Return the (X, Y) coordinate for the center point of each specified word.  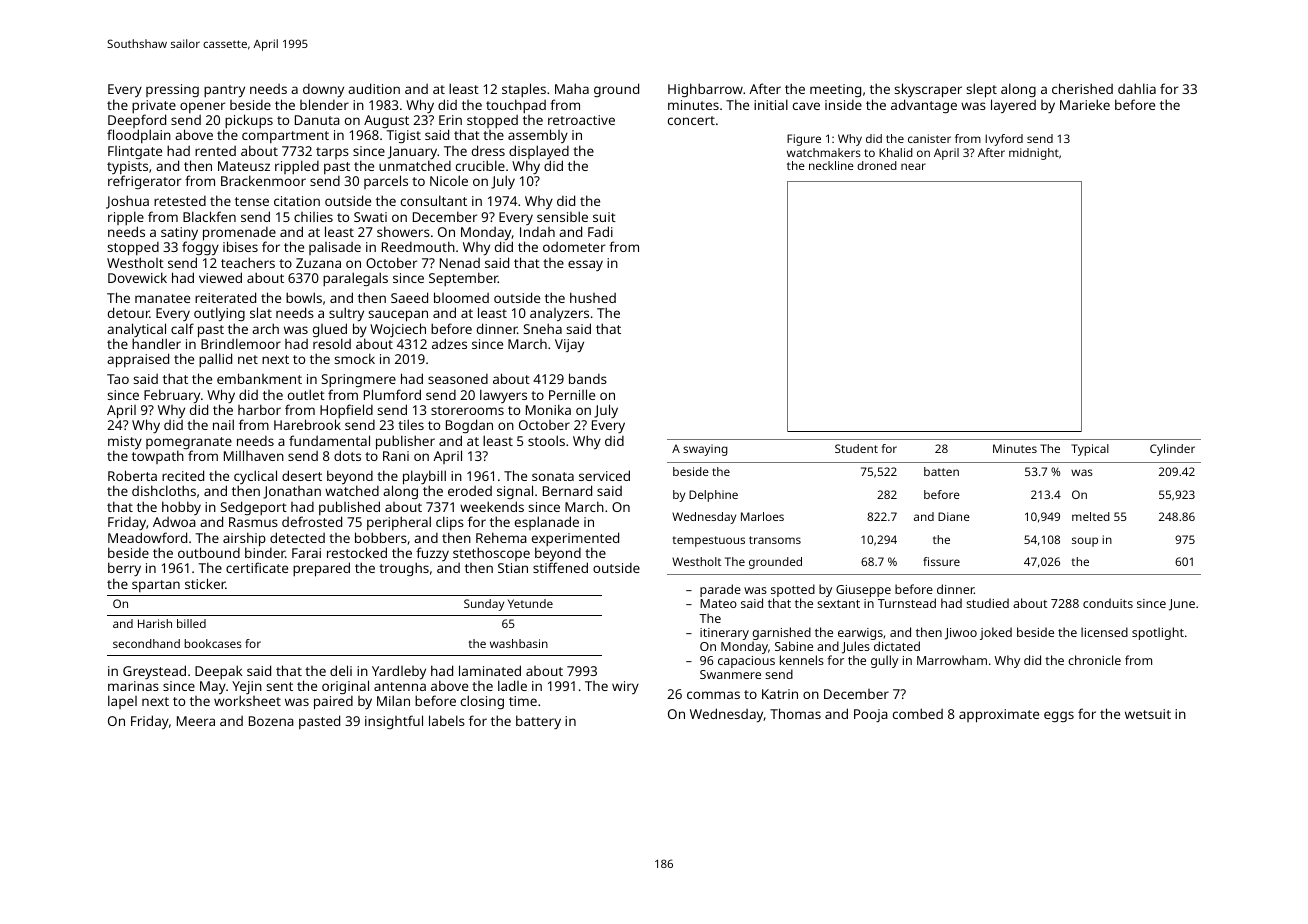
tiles (411, 424)
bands (588, 378)
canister (929, 138)
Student (856, 448)
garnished (781, 633)
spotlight (1158, 633)
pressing (172, 90)
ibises (240, 246)
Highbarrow (705, 90)
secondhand (146, 643)
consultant (434, 200)
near (913, 166)
